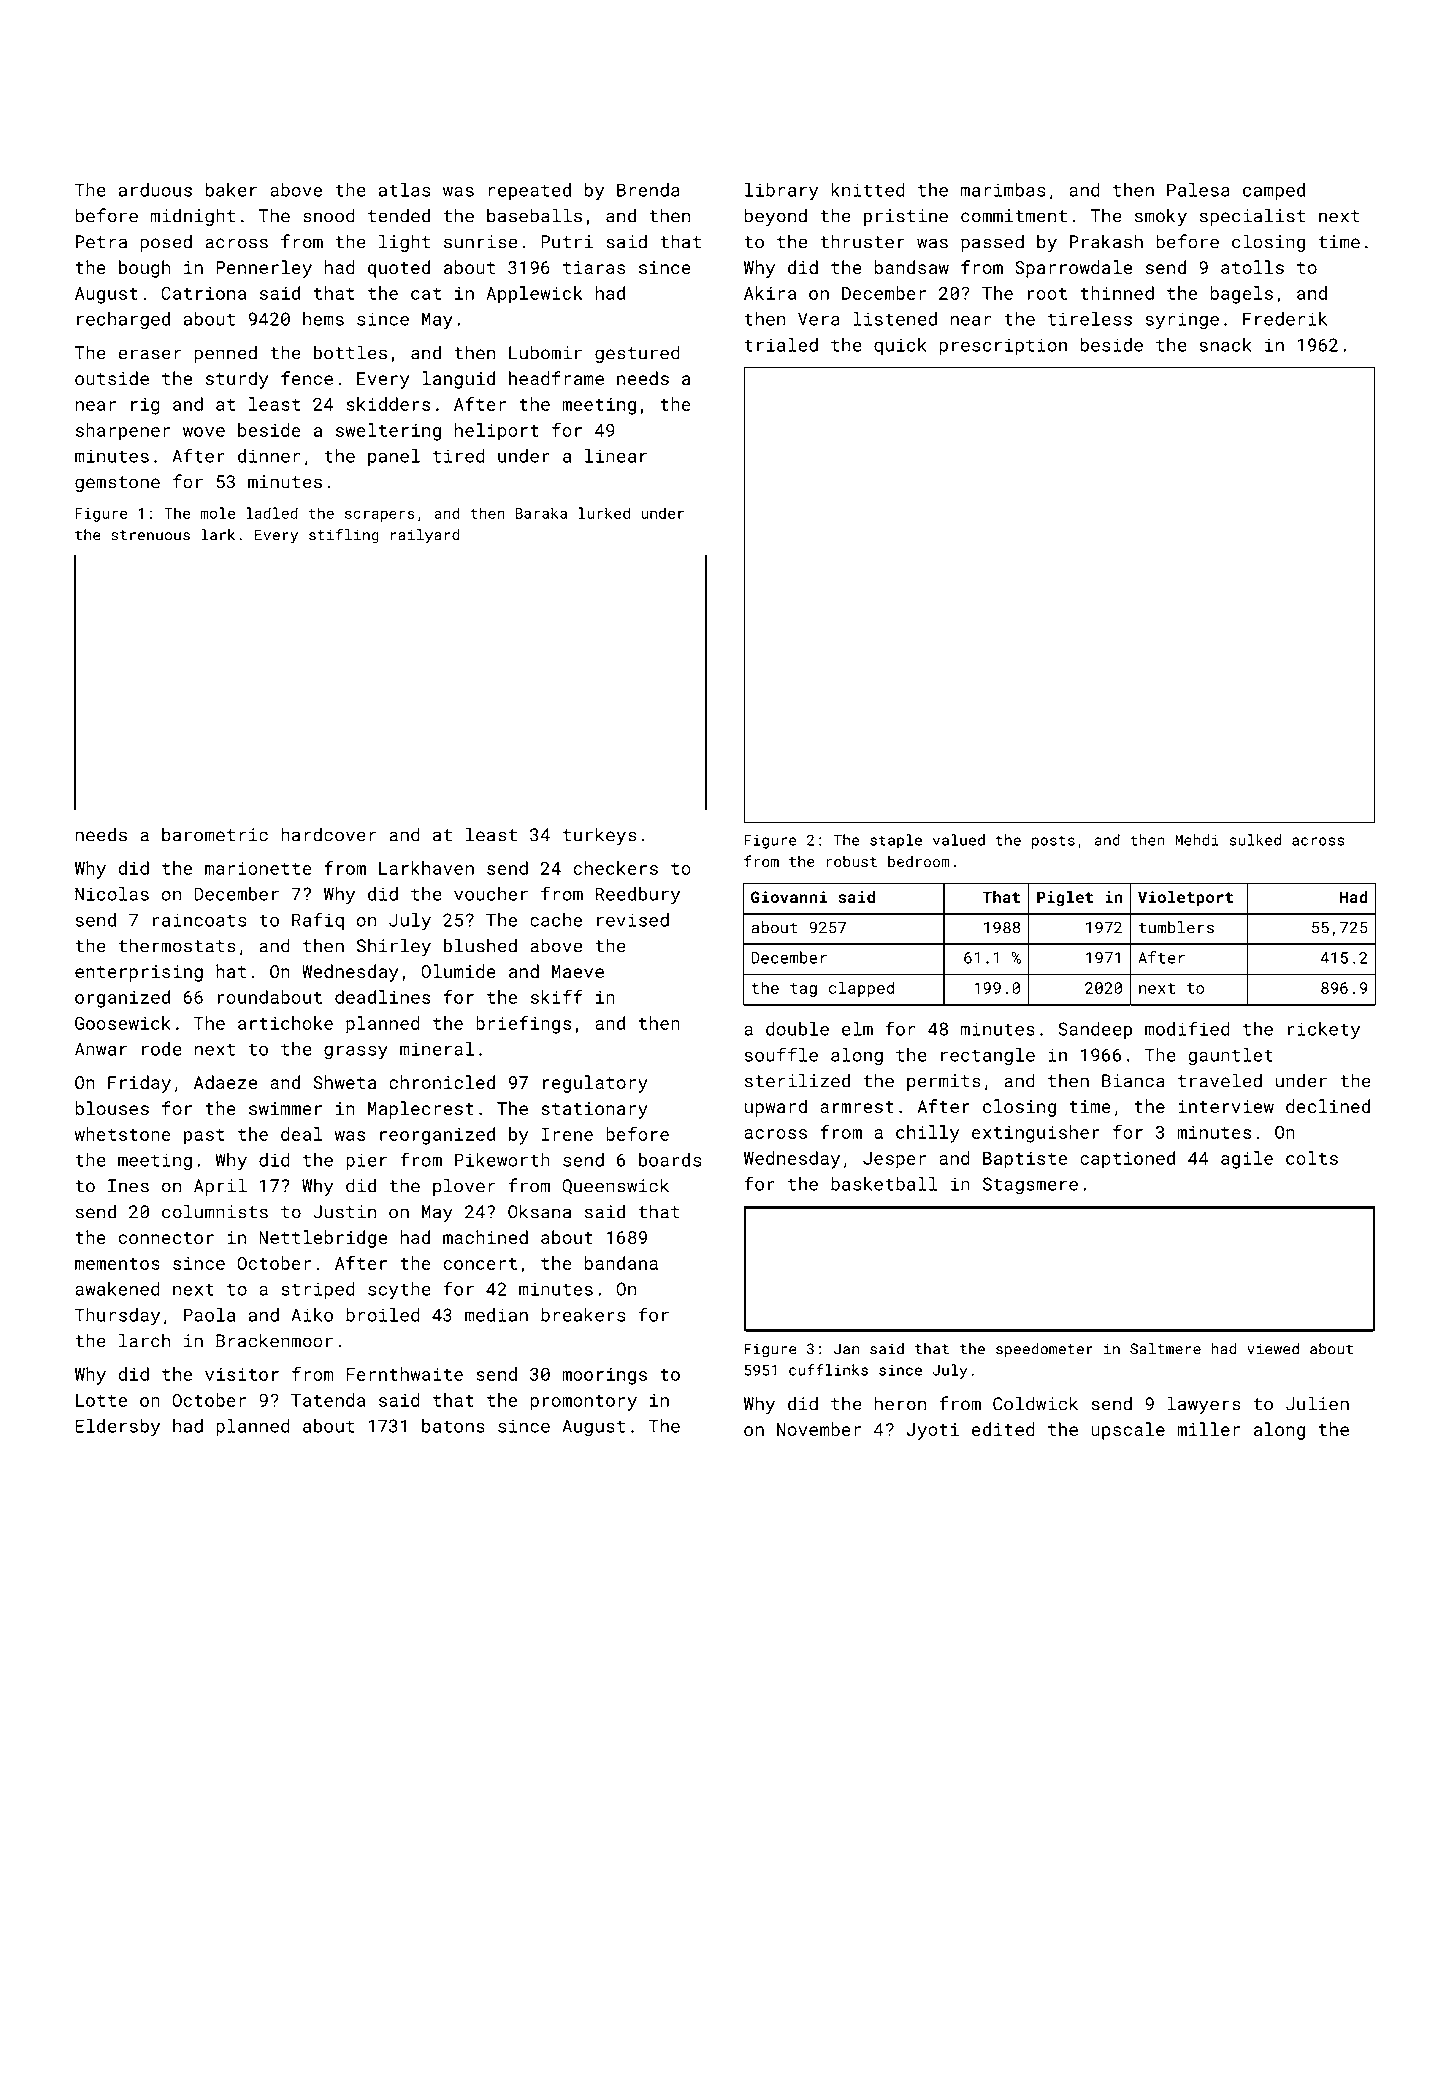 This document has height=2100, width=1450. I want to click on library, so click(781, 192).
